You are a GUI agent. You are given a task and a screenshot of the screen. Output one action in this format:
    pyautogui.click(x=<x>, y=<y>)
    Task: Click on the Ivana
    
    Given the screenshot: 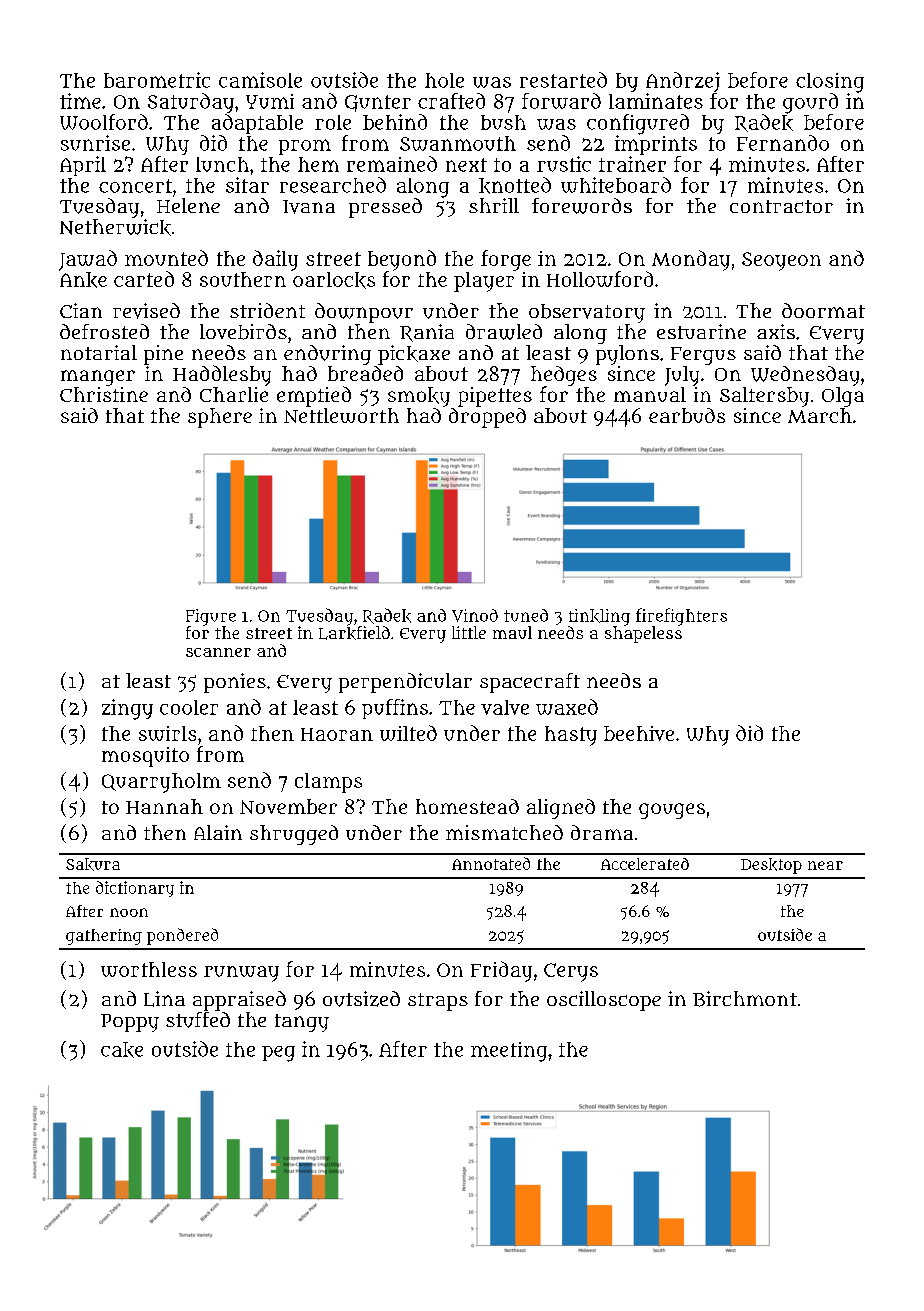 What is the action you would take?
    pyautogui.click(x=309, y=207)
